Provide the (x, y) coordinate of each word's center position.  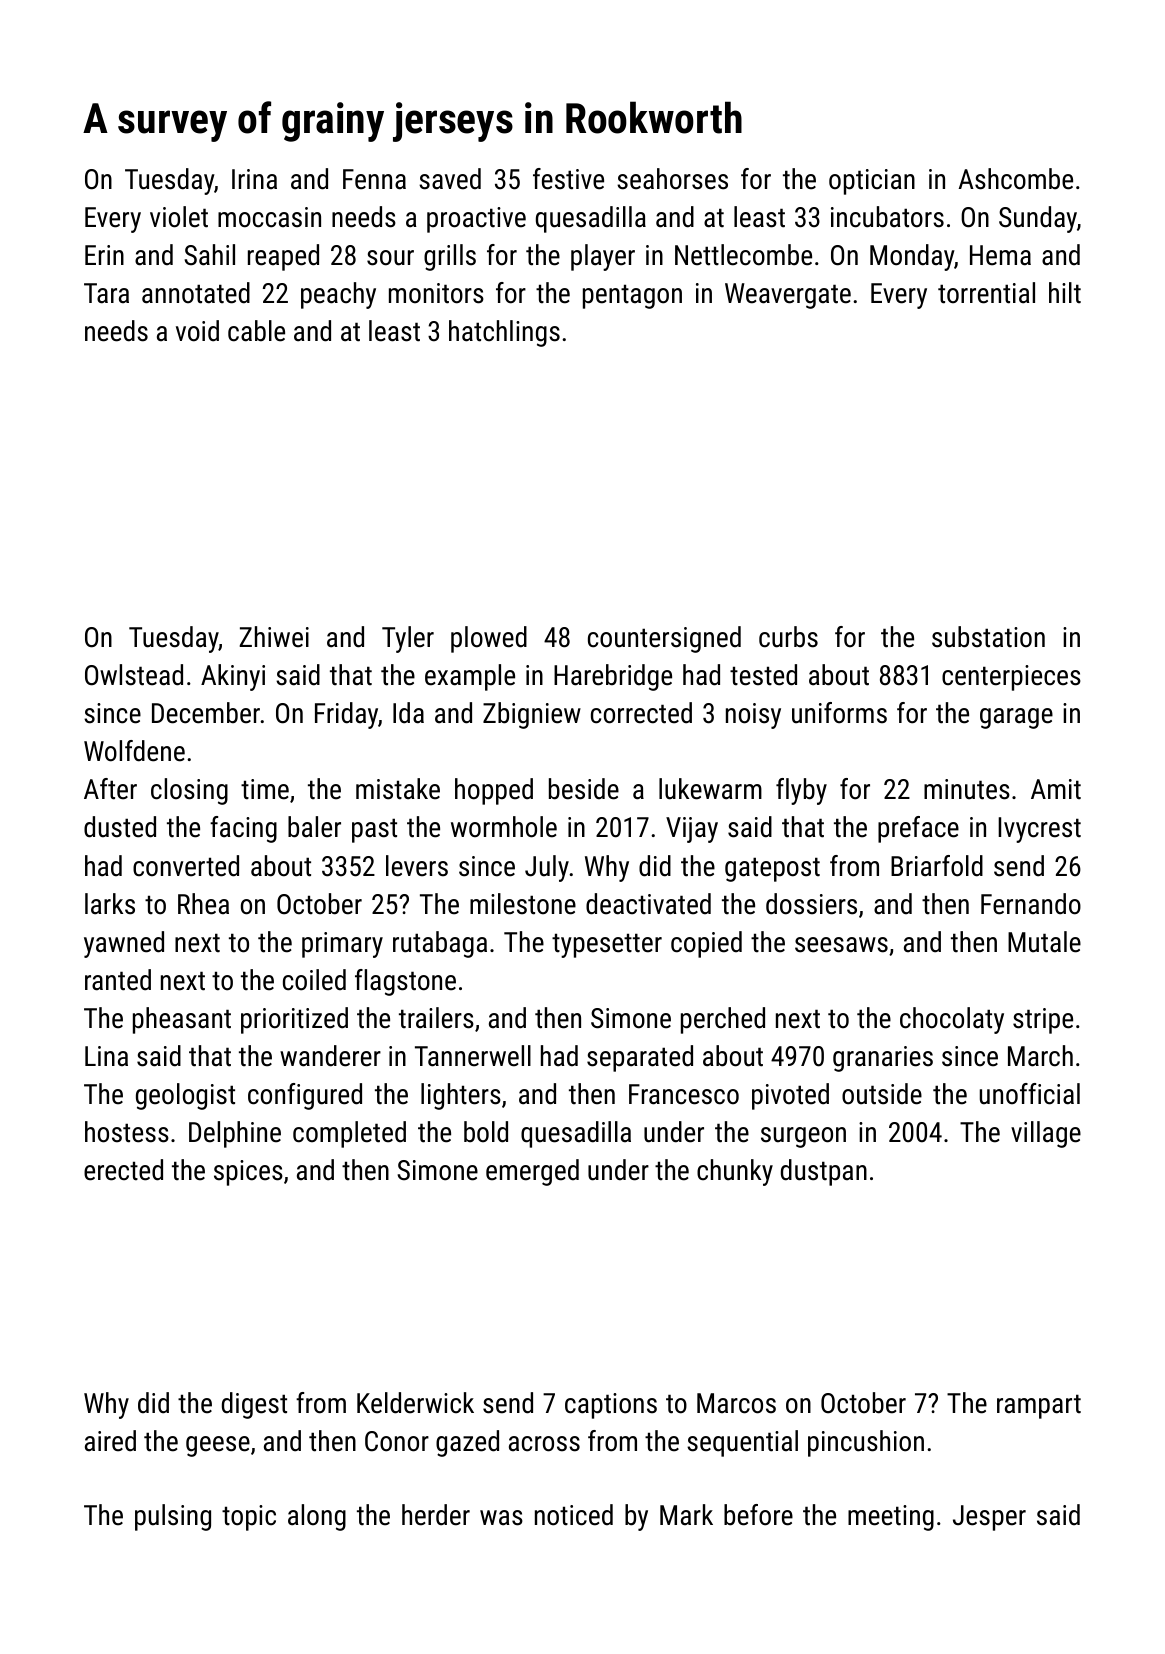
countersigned (664, 639)
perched (723, 1020)
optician (872, 182)
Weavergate (788, 296)
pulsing (173, 1517)
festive (568, 179)
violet (179, 217)
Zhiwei (274, 637)
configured (305, 1096)
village (1046, 1134)
